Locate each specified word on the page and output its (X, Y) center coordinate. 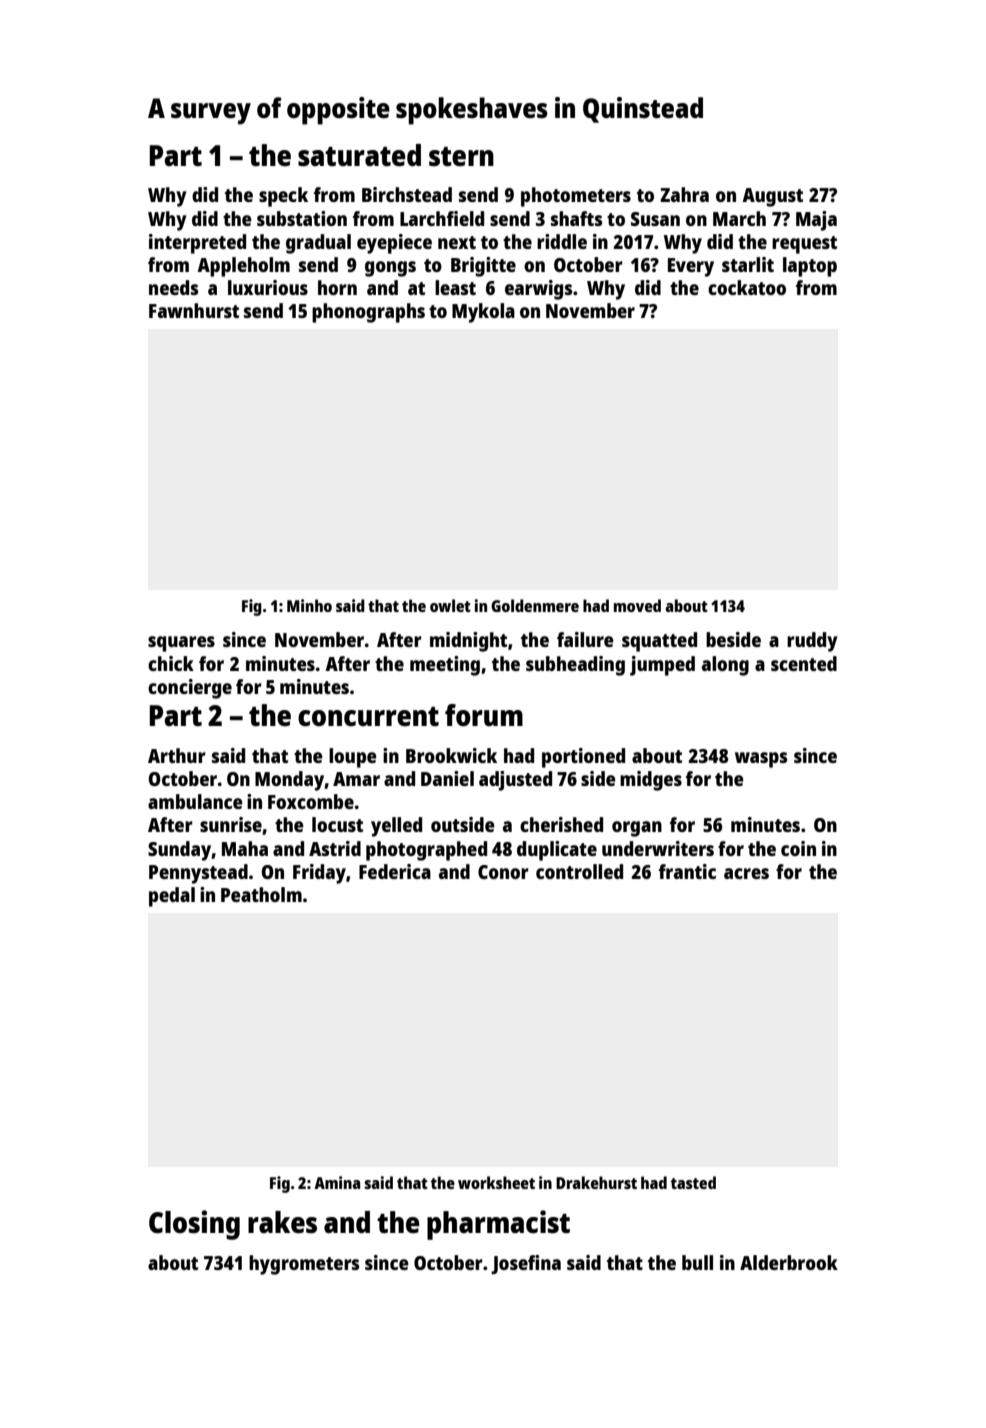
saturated (359, 155)
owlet (450, 605)
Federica (395, 871)
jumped (662, 666)
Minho (309, 605)
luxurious (268, 287)
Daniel (447, 778)
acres (746, 873)
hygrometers (304, 1265)
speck (283, 197)
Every (691, 267)
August (772, 197)
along (725, 666)
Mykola (483, 313)
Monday (289, 781)
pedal (172, 897)
